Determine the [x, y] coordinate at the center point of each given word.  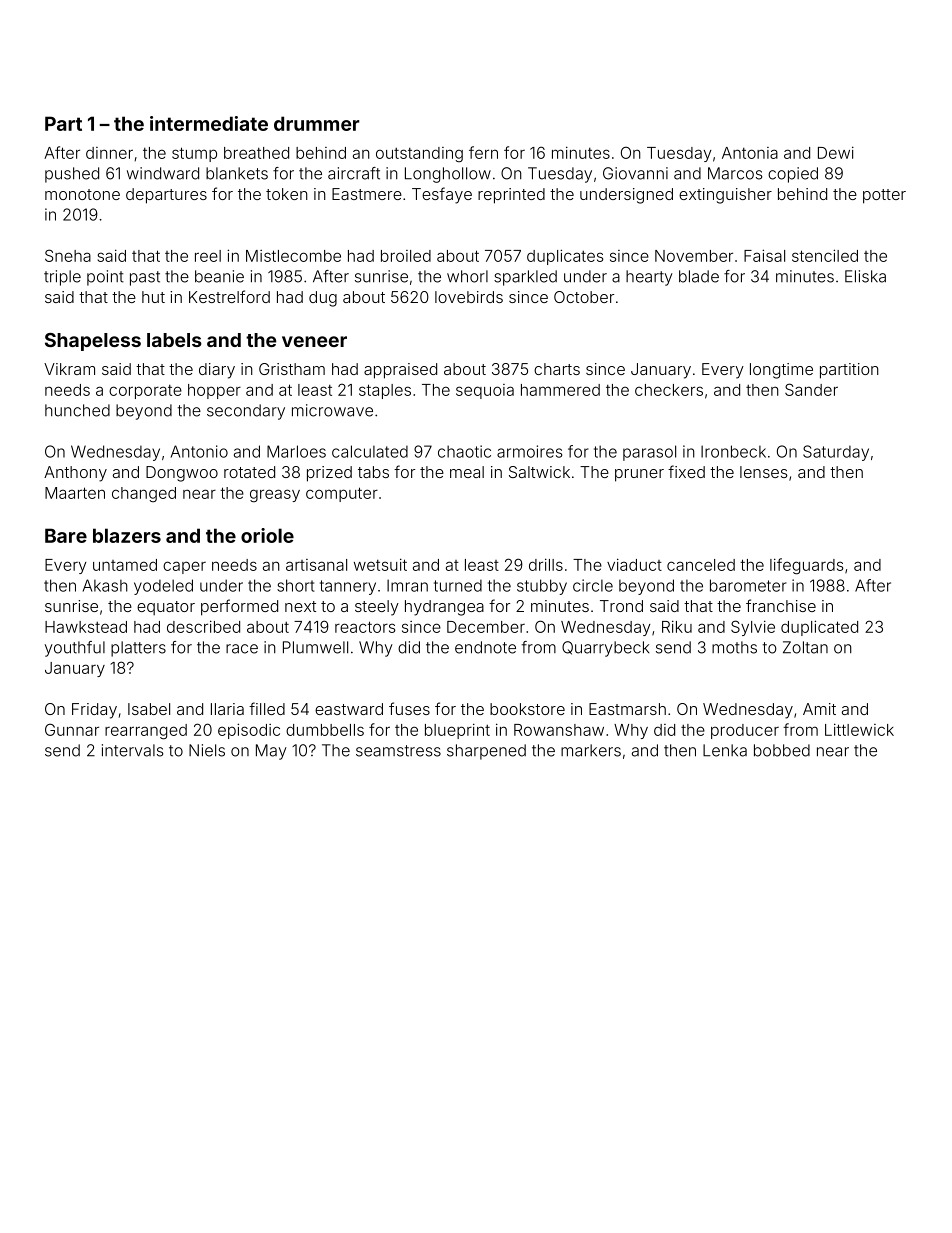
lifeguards [807, 566]
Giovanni [635, 173]
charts [557, 369]
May [271, 752]
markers [591, 750]
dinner [109, 153]
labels [174, 340]
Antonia [750, 153]
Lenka [725, 750]
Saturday [836, 453]
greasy [275, 496]
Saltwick [539, 472]
